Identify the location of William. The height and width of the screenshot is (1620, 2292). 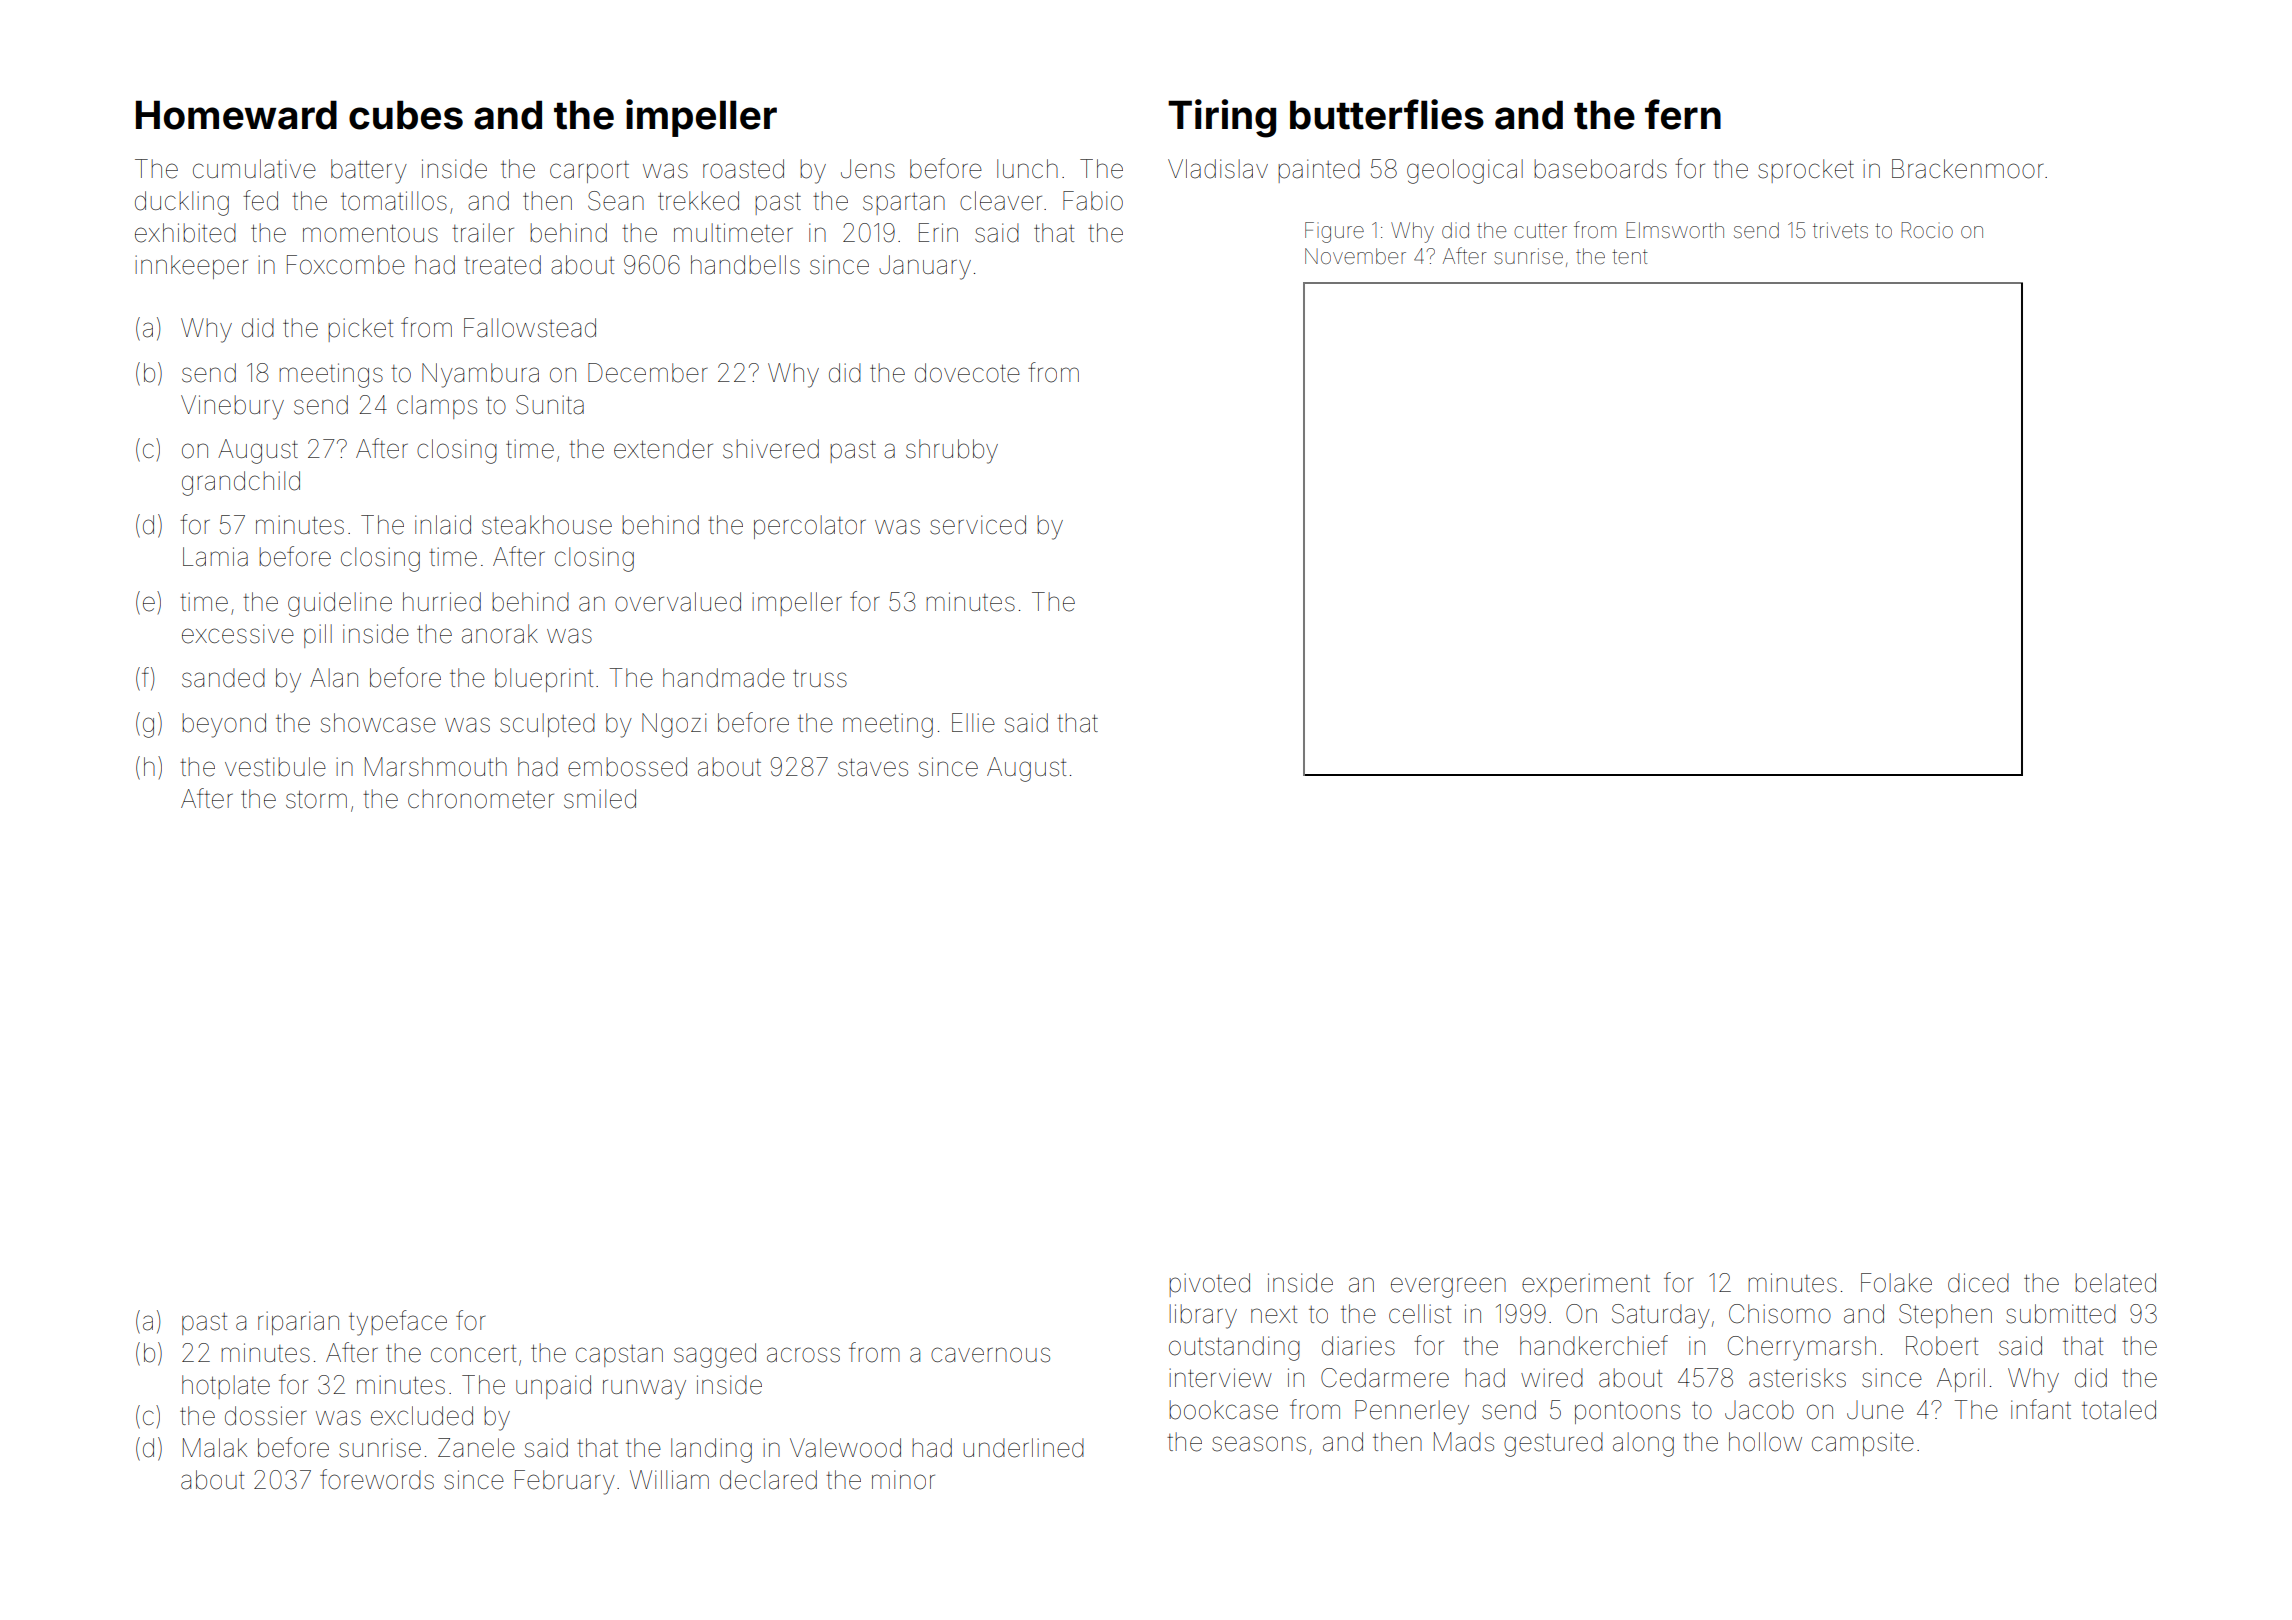
(669, 1480).
